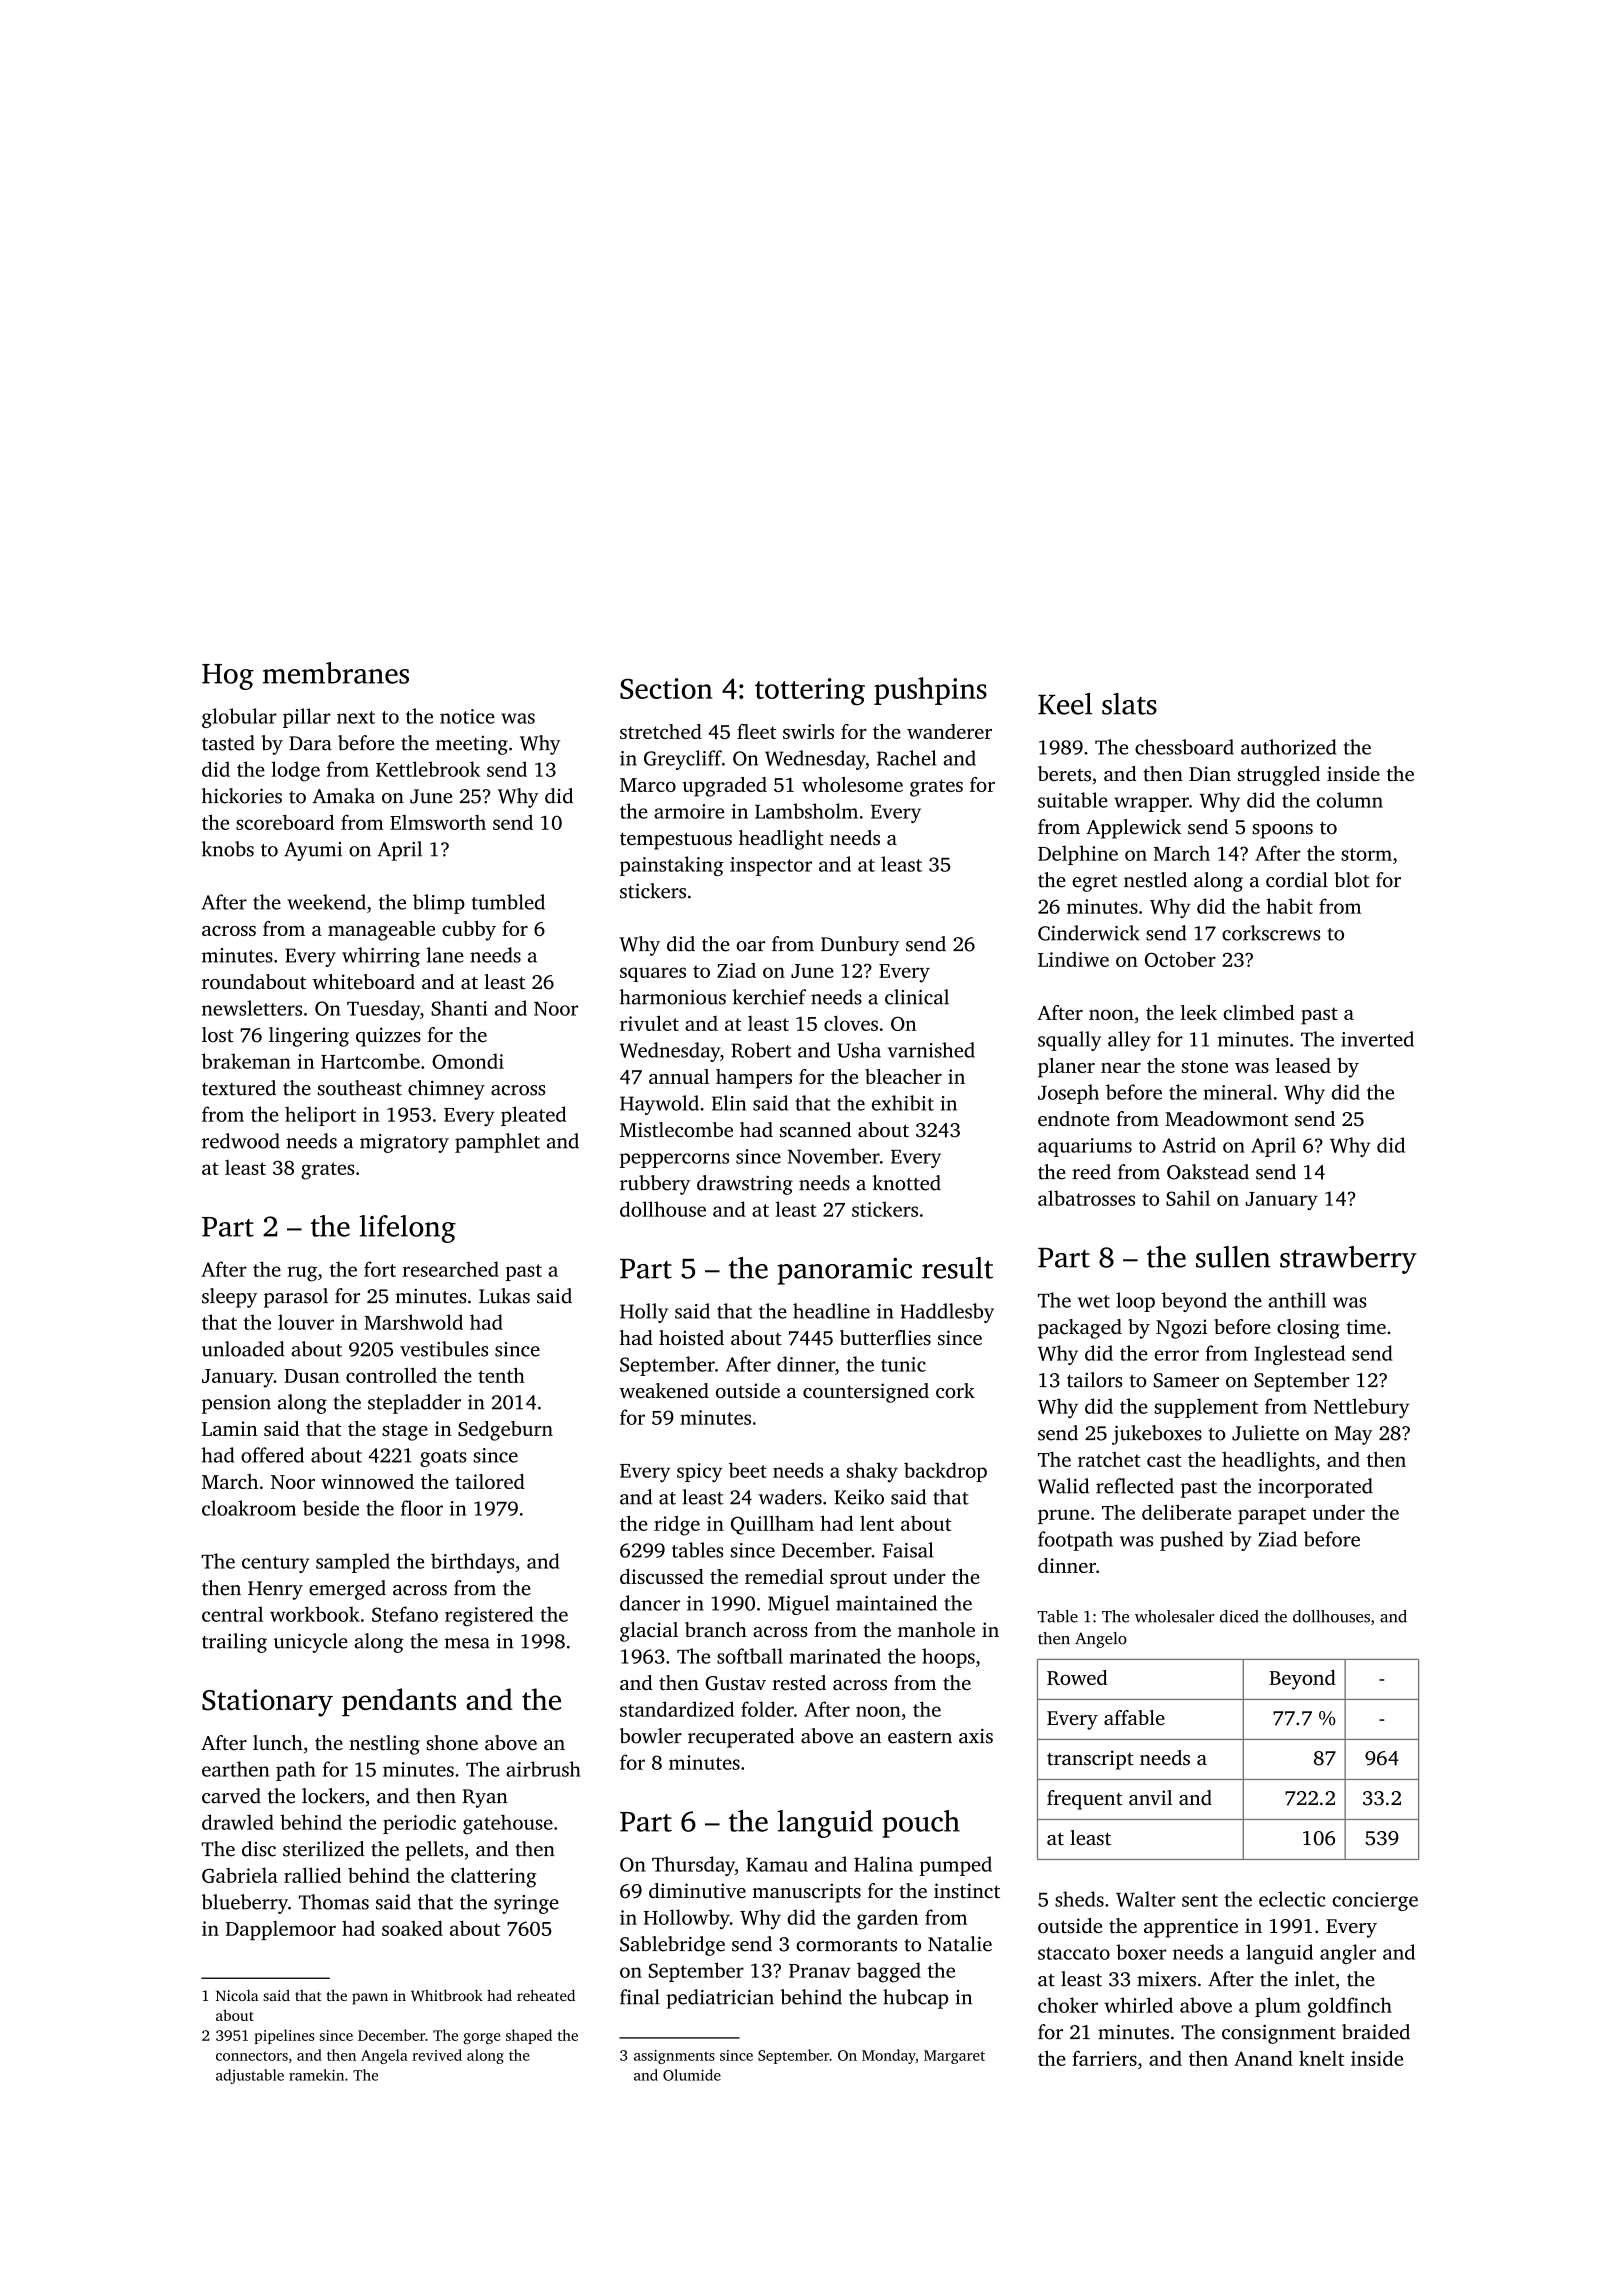 The image size is (1620, 2292). I want to click on Hog, so click(228, 677).
